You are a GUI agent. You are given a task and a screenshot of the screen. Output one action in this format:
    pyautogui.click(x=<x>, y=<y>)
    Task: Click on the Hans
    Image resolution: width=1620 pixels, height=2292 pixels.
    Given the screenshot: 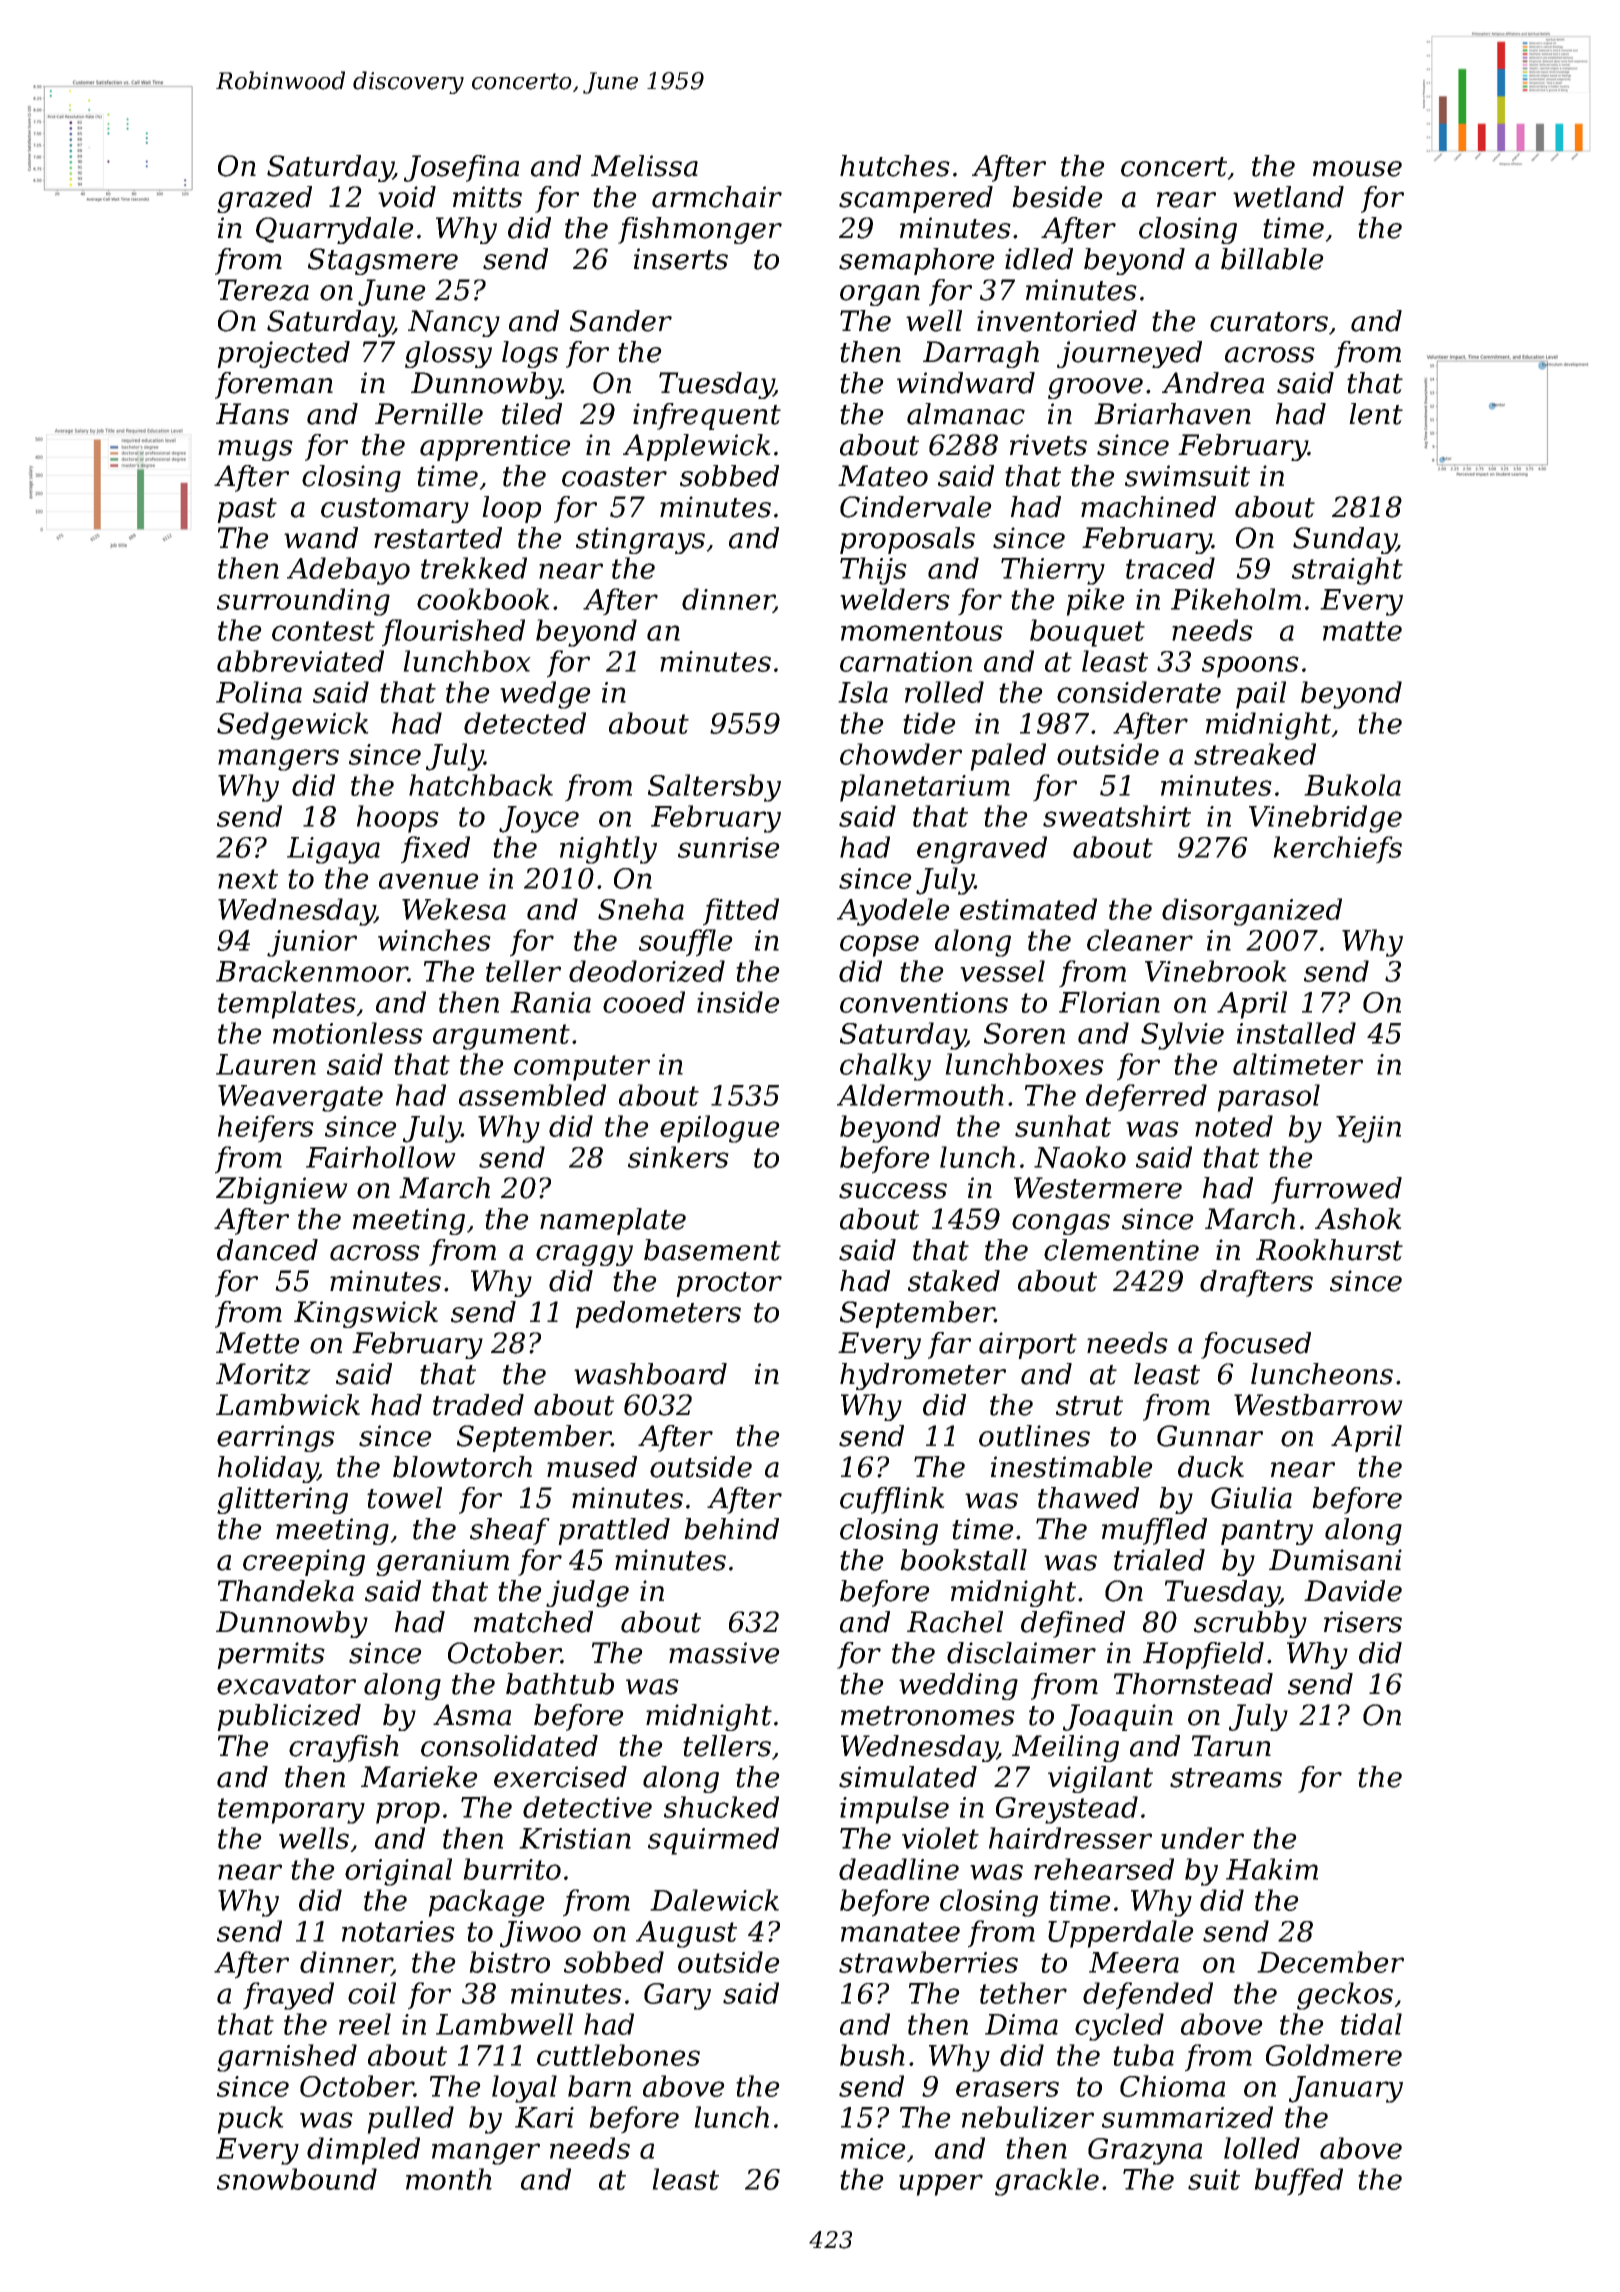 What is the action you would take?
    pyautogui.click(x=252, y=414)
